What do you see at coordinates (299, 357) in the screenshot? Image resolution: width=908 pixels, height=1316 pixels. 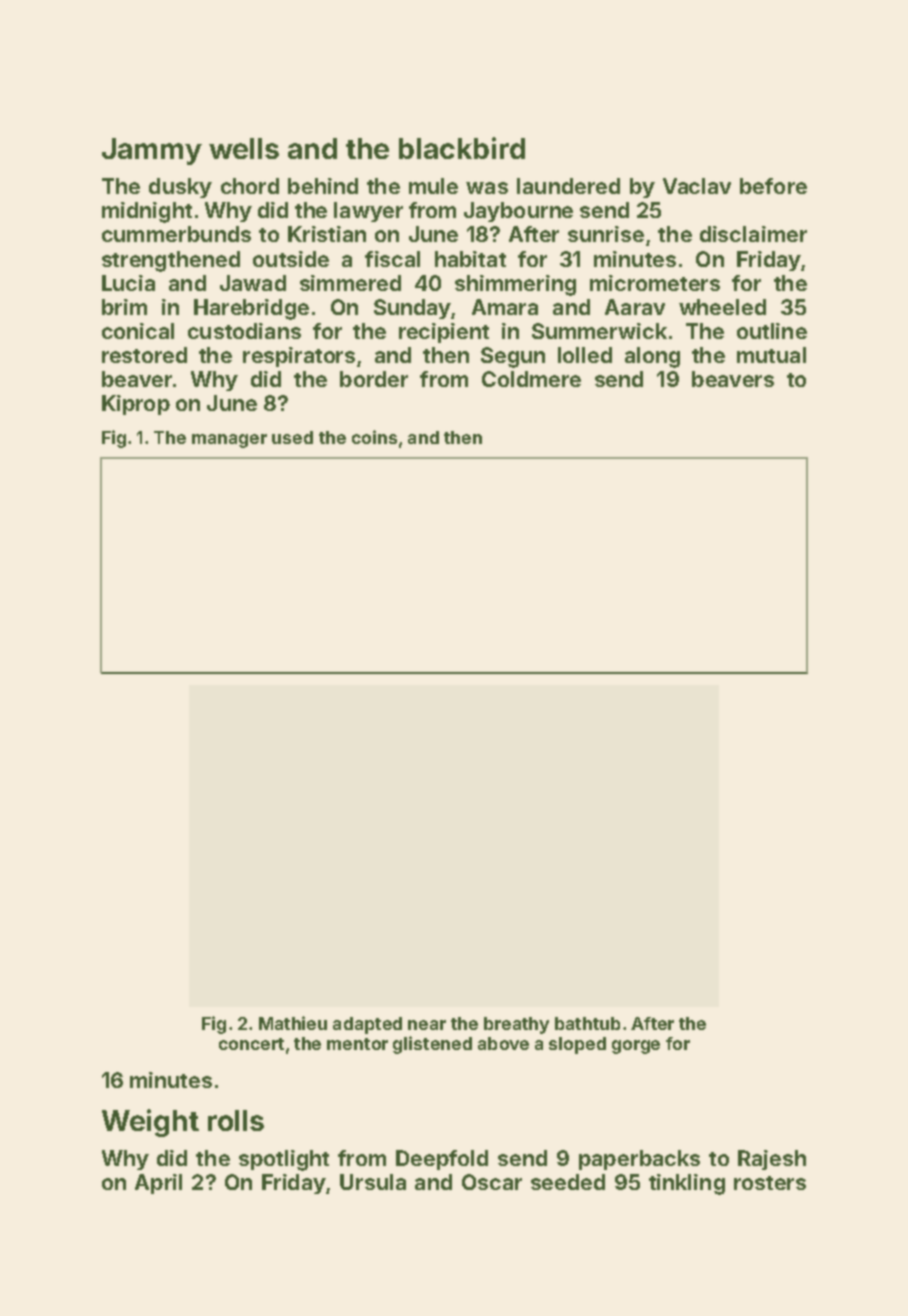 I see `respirators` at bounding box center [299, 357].
